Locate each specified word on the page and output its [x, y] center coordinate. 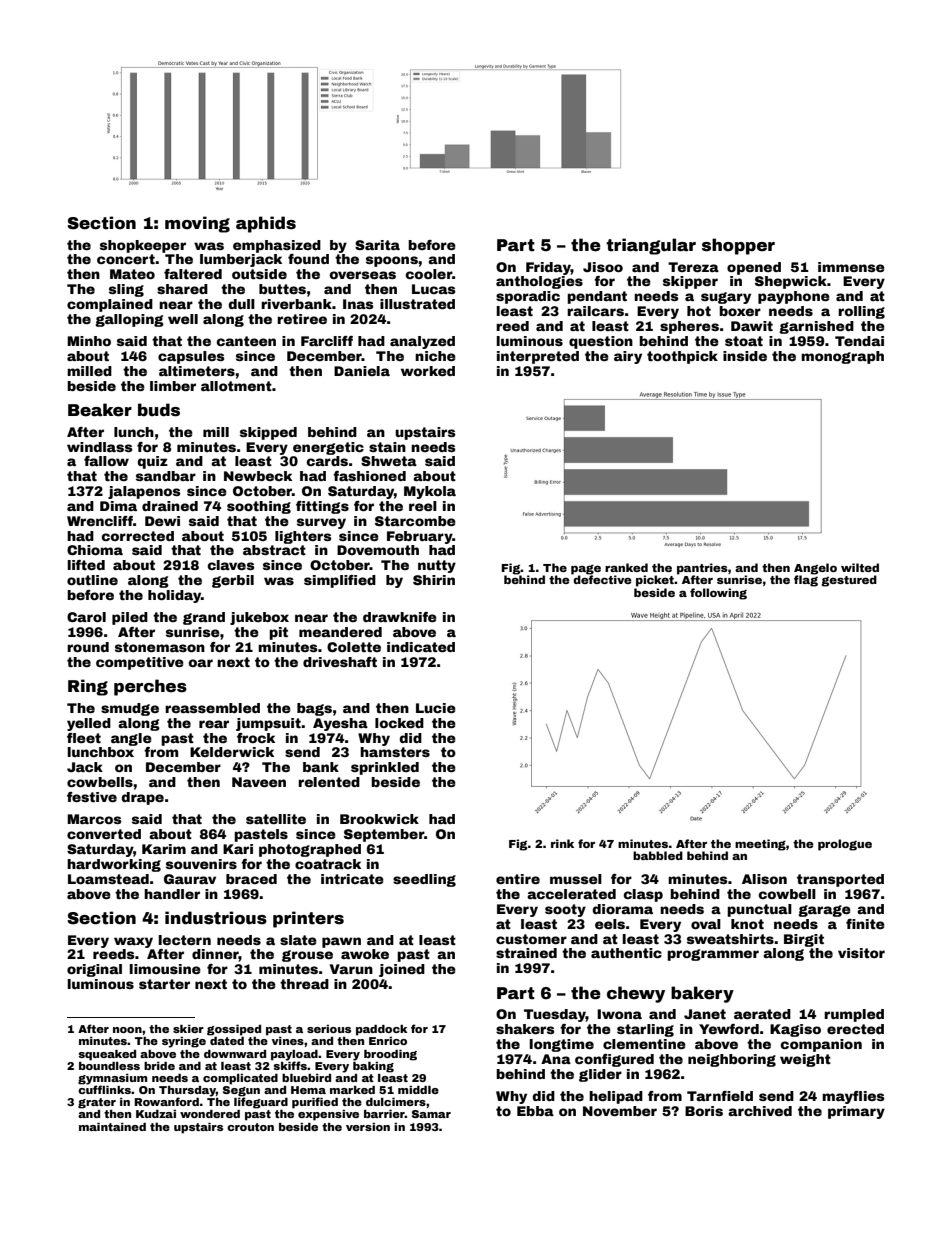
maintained [112, 1127]
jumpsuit [268, 724]
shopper [738, 246]
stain [387, 447]
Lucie [436, 708]
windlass [100, 447]
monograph [842, 357]
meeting [760, 845]
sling [126, 290]
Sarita [377, 245]
